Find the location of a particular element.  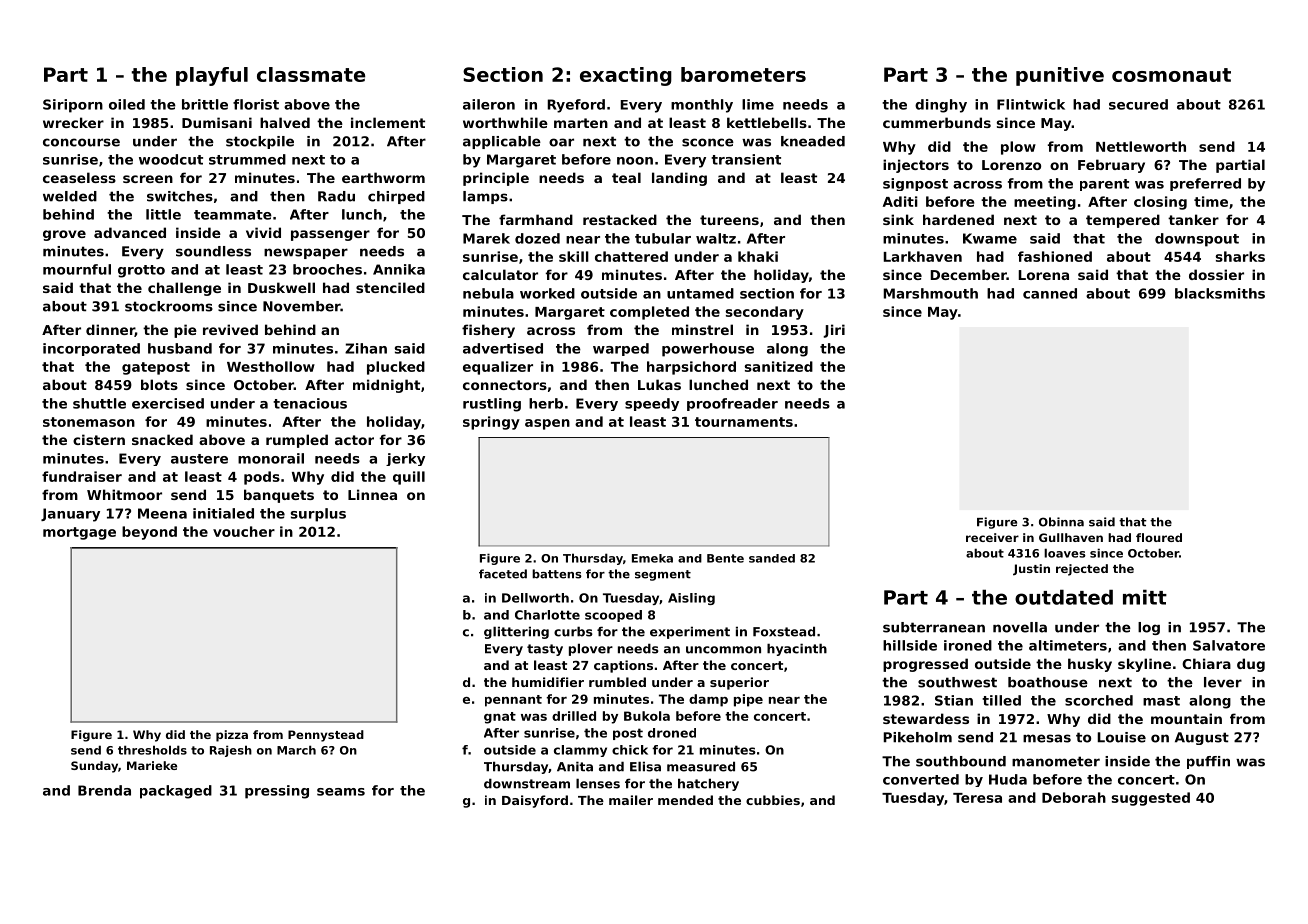

cosmonaut is located at coordinates (1171, 75).
